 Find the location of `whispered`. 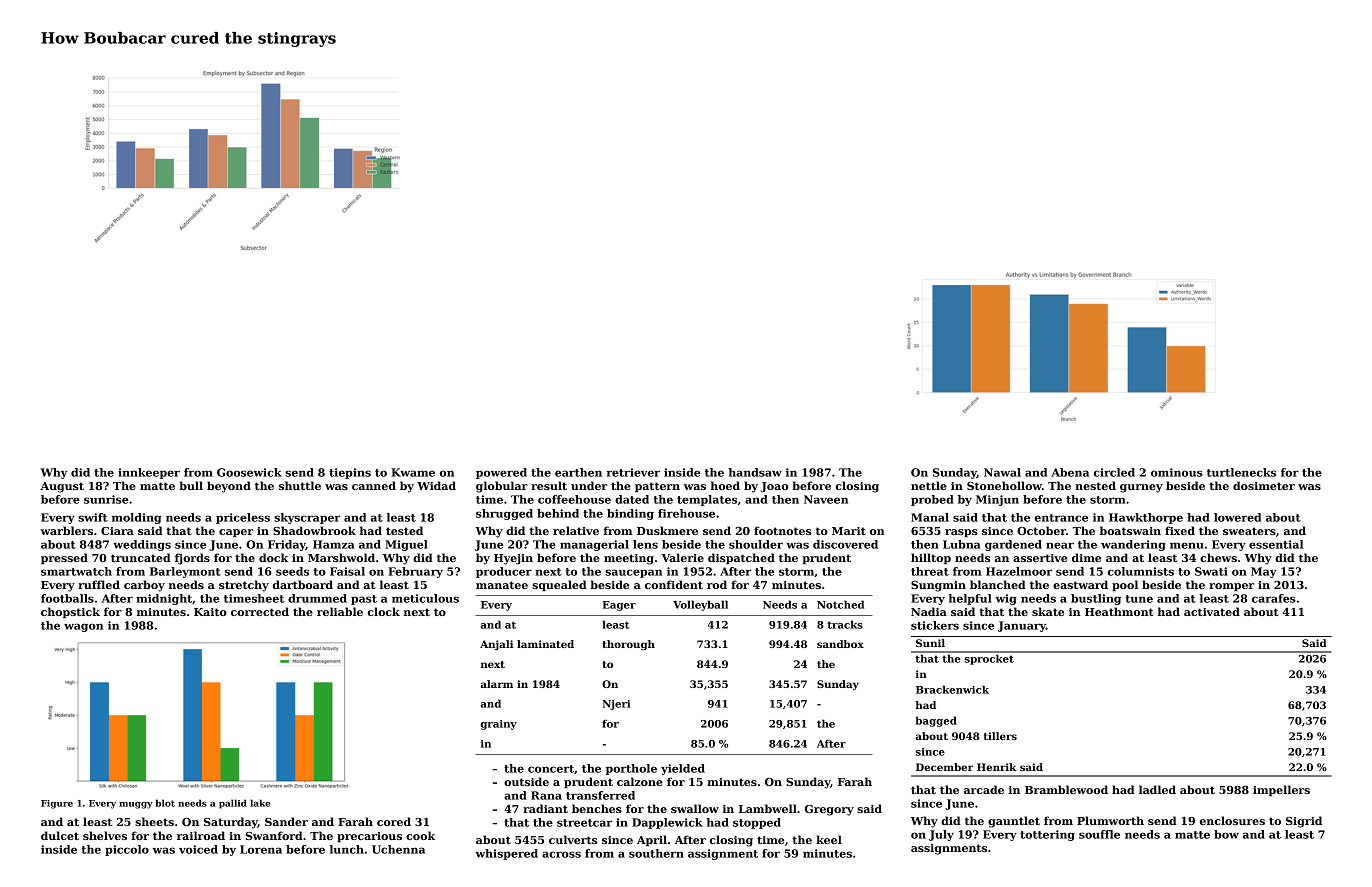

whispered is located at coordinates (506, 854).
